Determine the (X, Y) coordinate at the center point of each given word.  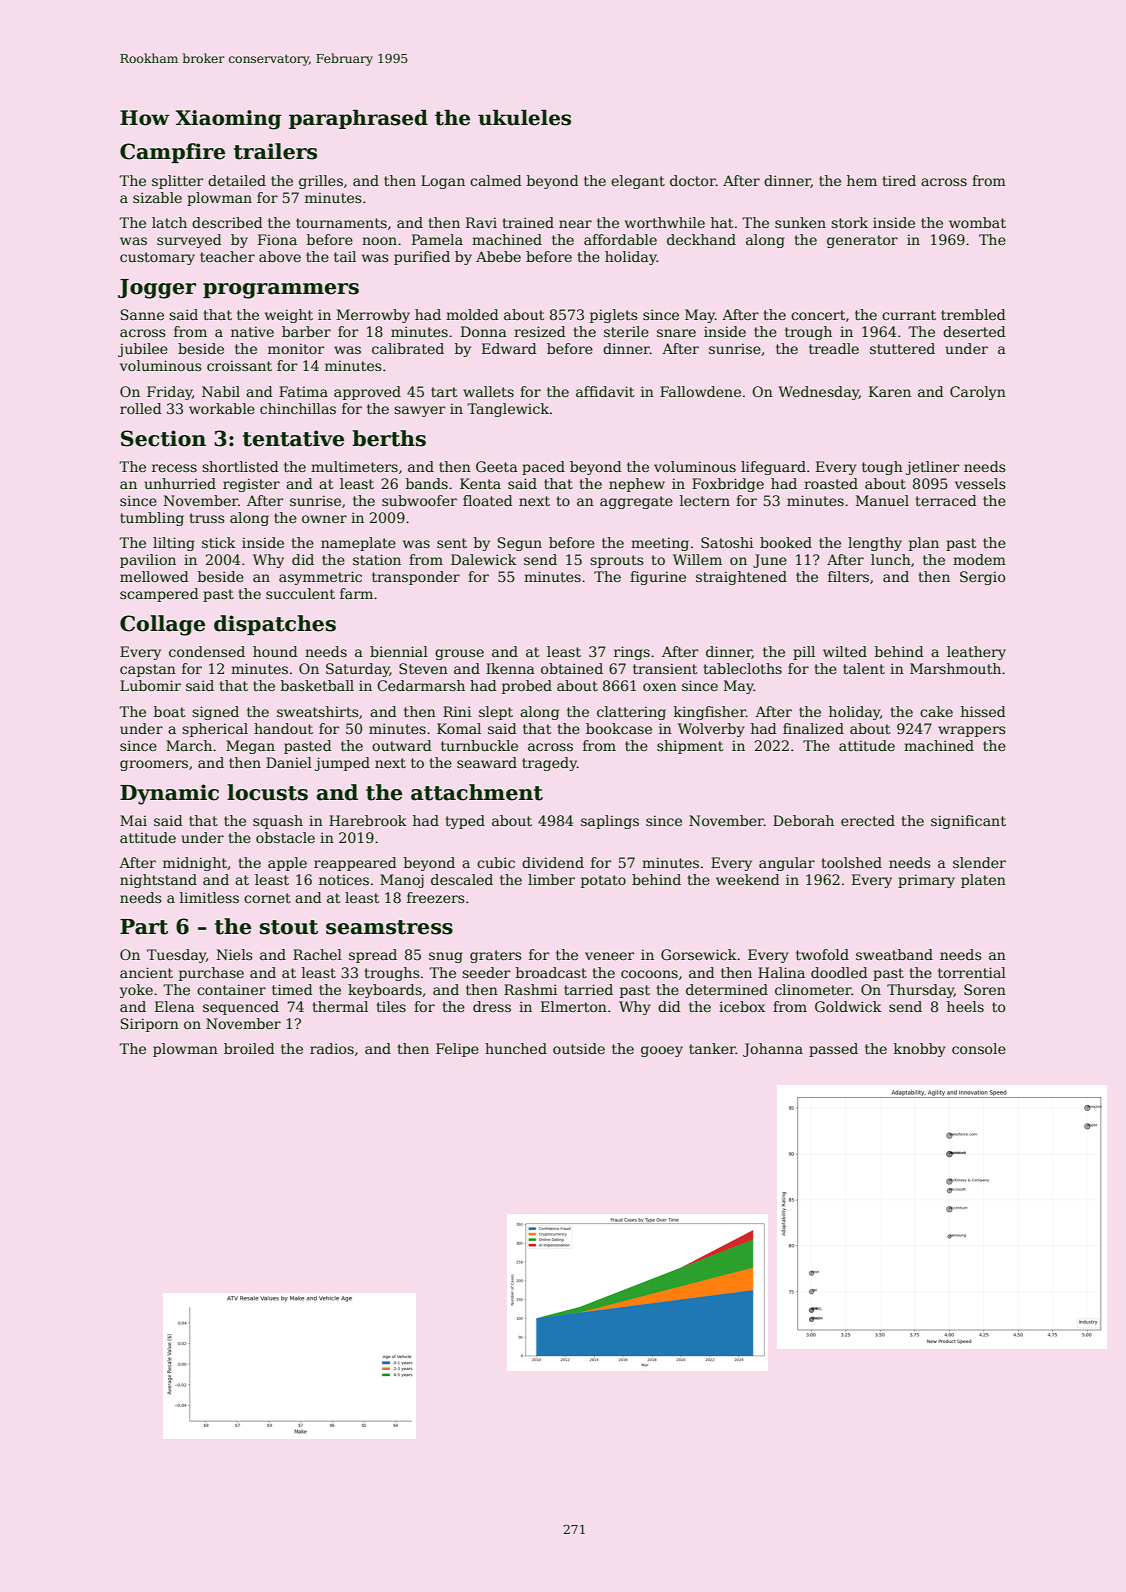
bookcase (619, 728)
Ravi (481, 222)
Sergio (982, 578)
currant (909, 315)
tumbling (152, 519)
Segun (520, 544)
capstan (148, 670)
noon (379, 241)
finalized (813, 728)
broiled (249, 1048)
